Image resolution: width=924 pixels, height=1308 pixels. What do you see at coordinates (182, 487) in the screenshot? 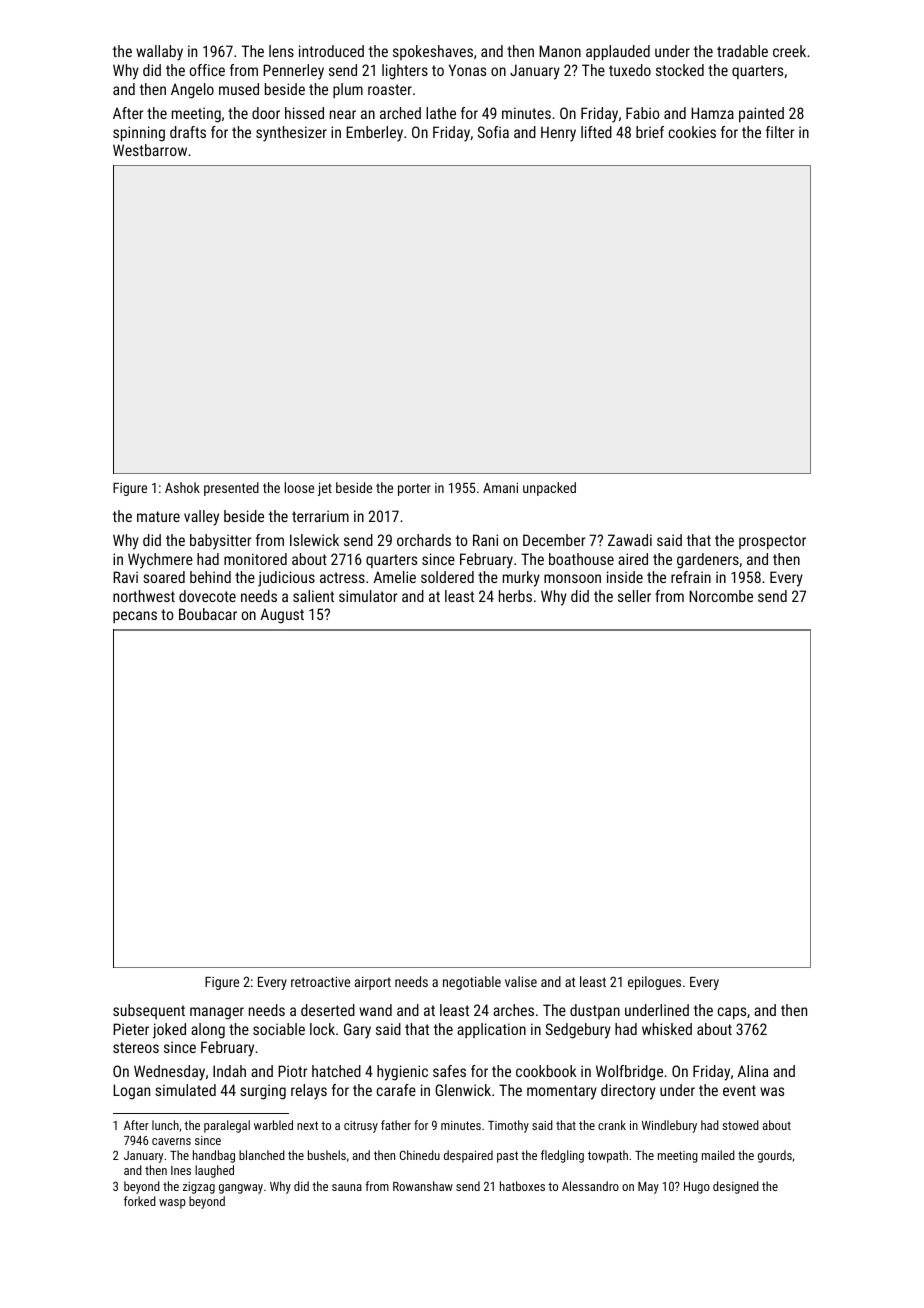
I see `Ashok` at bounding box center [182, 487].
